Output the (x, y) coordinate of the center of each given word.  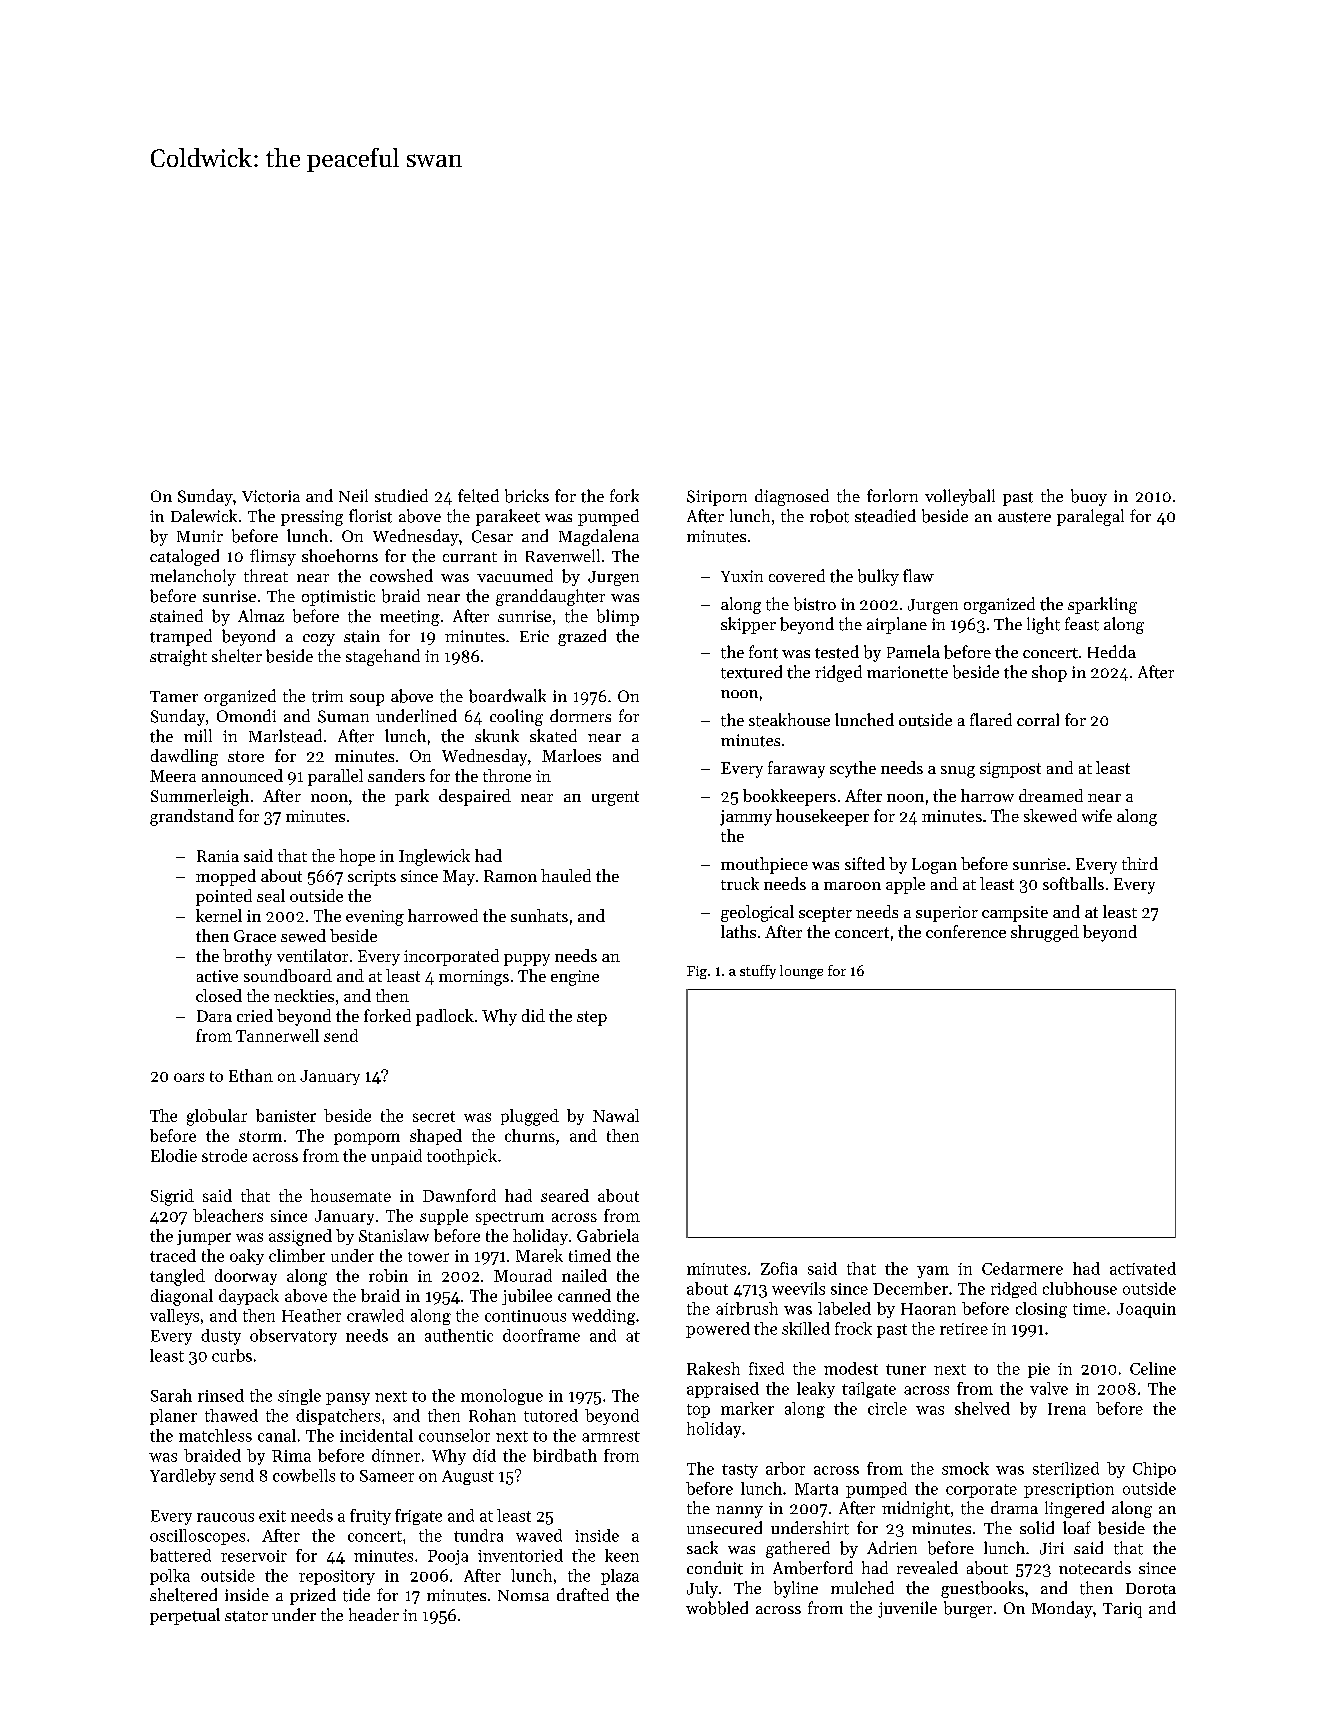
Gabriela (608, 1235)
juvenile (907, 1609)
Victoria (271, 496)
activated (1143, 1268)
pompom (367, 1139)
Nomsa (523, 1595)
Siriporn (717, 498)
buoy (1089, 497)
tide (356, 1595)
